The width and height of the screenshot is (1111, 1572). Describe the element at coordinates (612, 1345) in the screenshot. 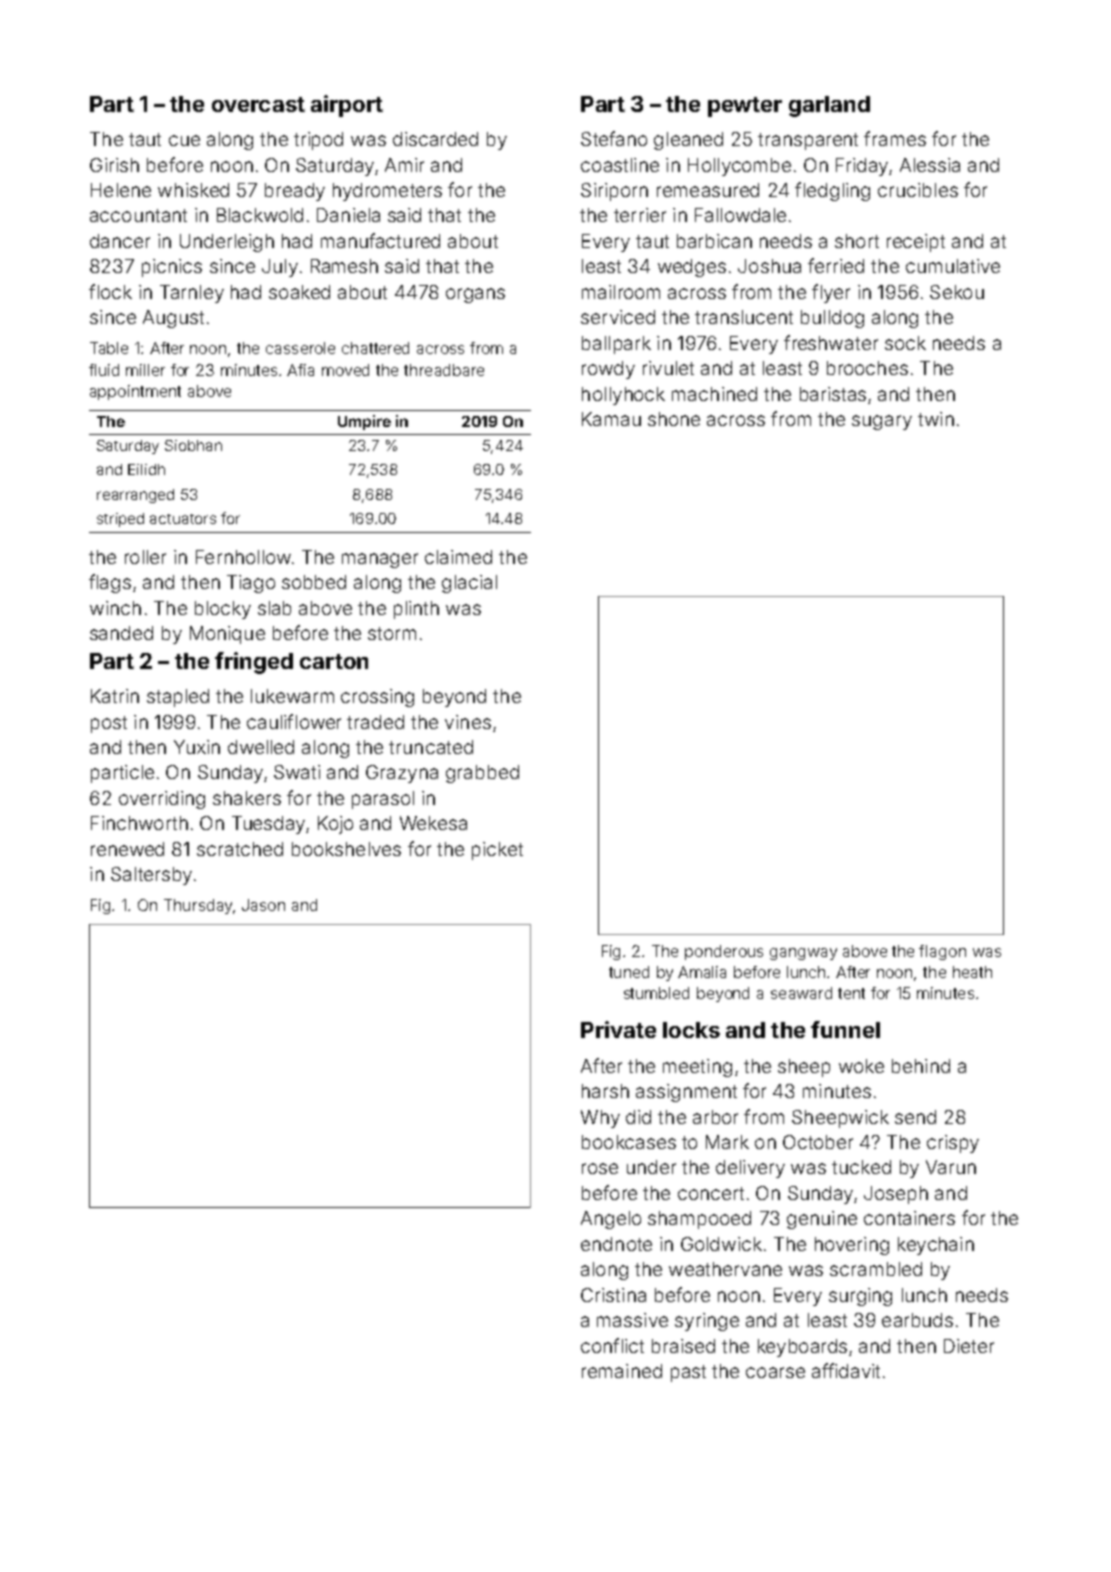

I see `conflict` at that location.
